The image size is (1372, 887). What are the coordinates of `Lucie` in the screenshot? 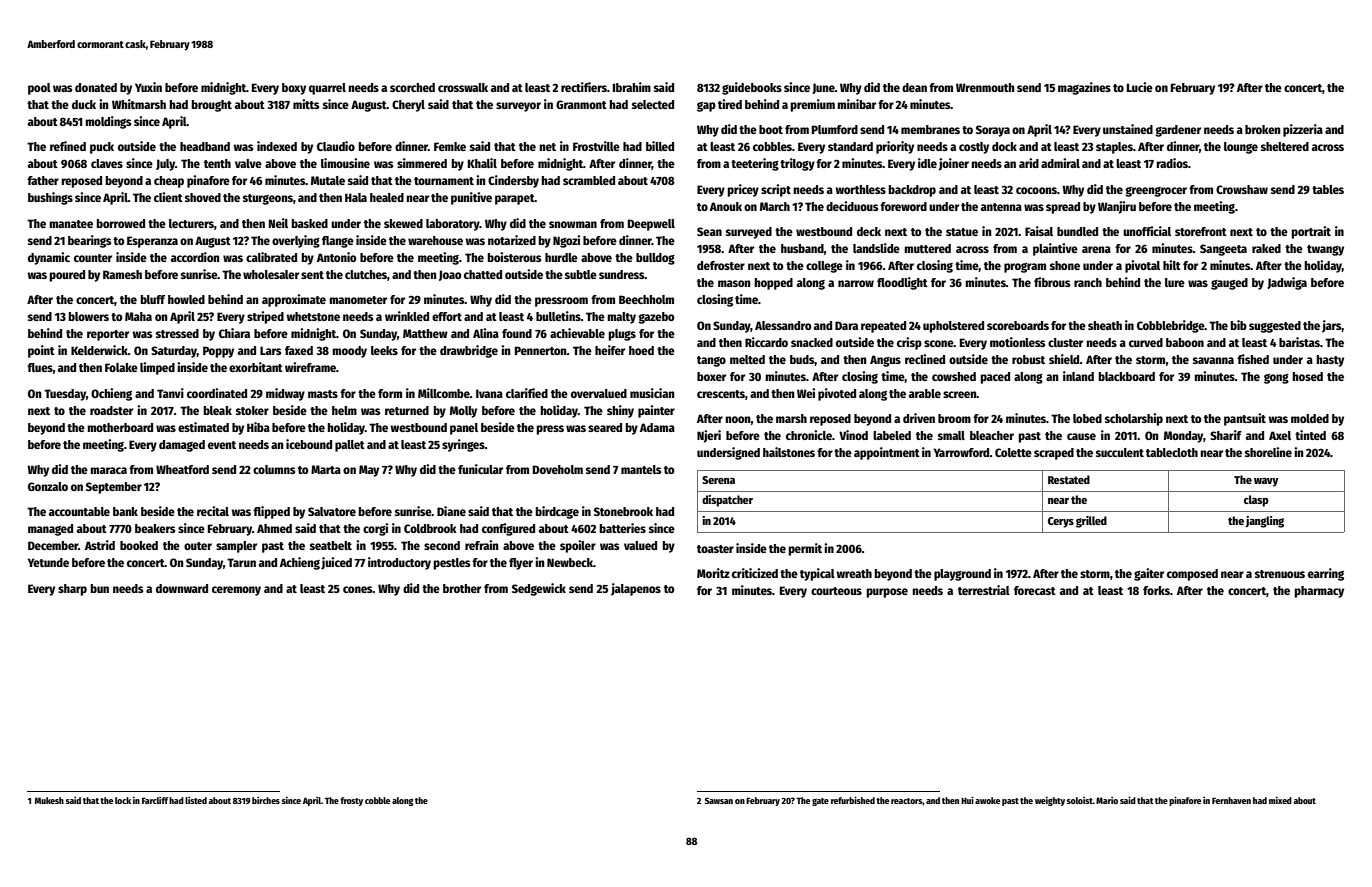 It's located at (1140, 87).
